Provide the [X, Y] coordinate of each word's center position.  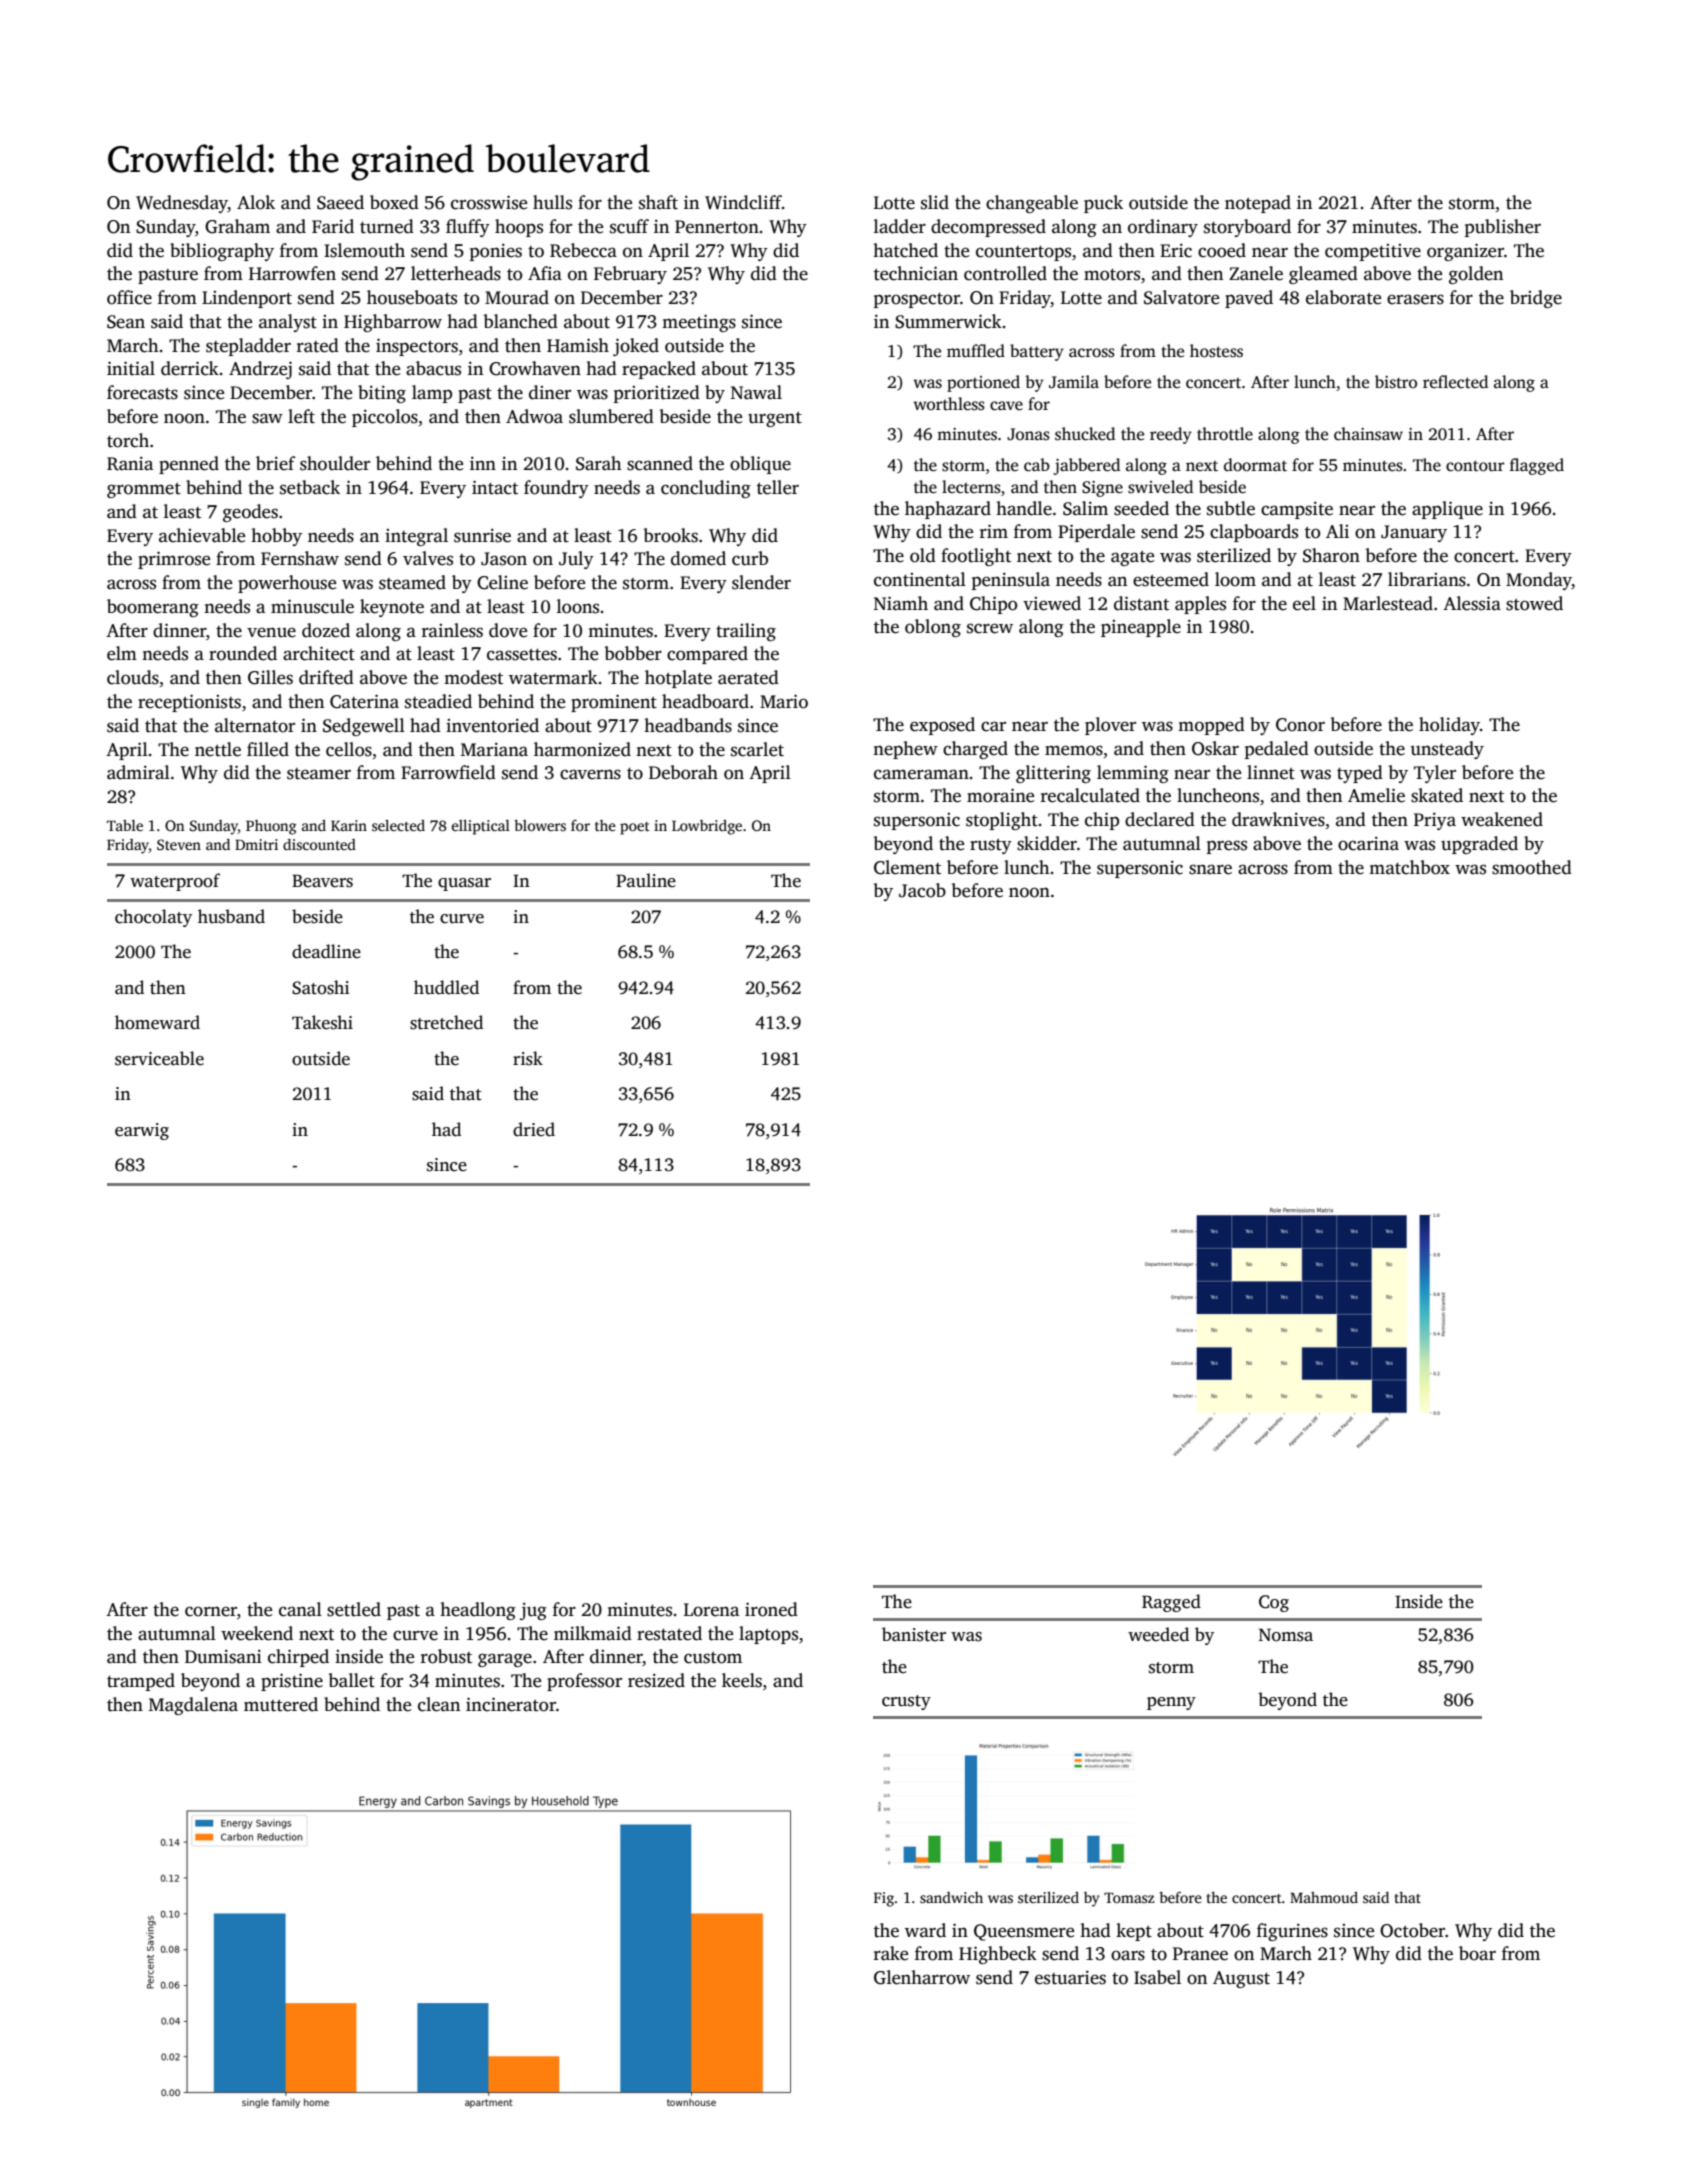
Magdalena [193, 1706]
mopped [1211, 726]
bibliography [222, 252]
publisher [1503, 228]
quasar [464, 884]
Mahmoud [1324, 1897]
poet [635, 828]
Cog [1274, 1603]
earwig [142, 1131]
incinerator [511, 1704]
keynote [392, 608]
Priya [1435, 821]
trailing [746, 632]
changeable [1032, 204]
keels [742, 1680]
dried [534, 1129]
